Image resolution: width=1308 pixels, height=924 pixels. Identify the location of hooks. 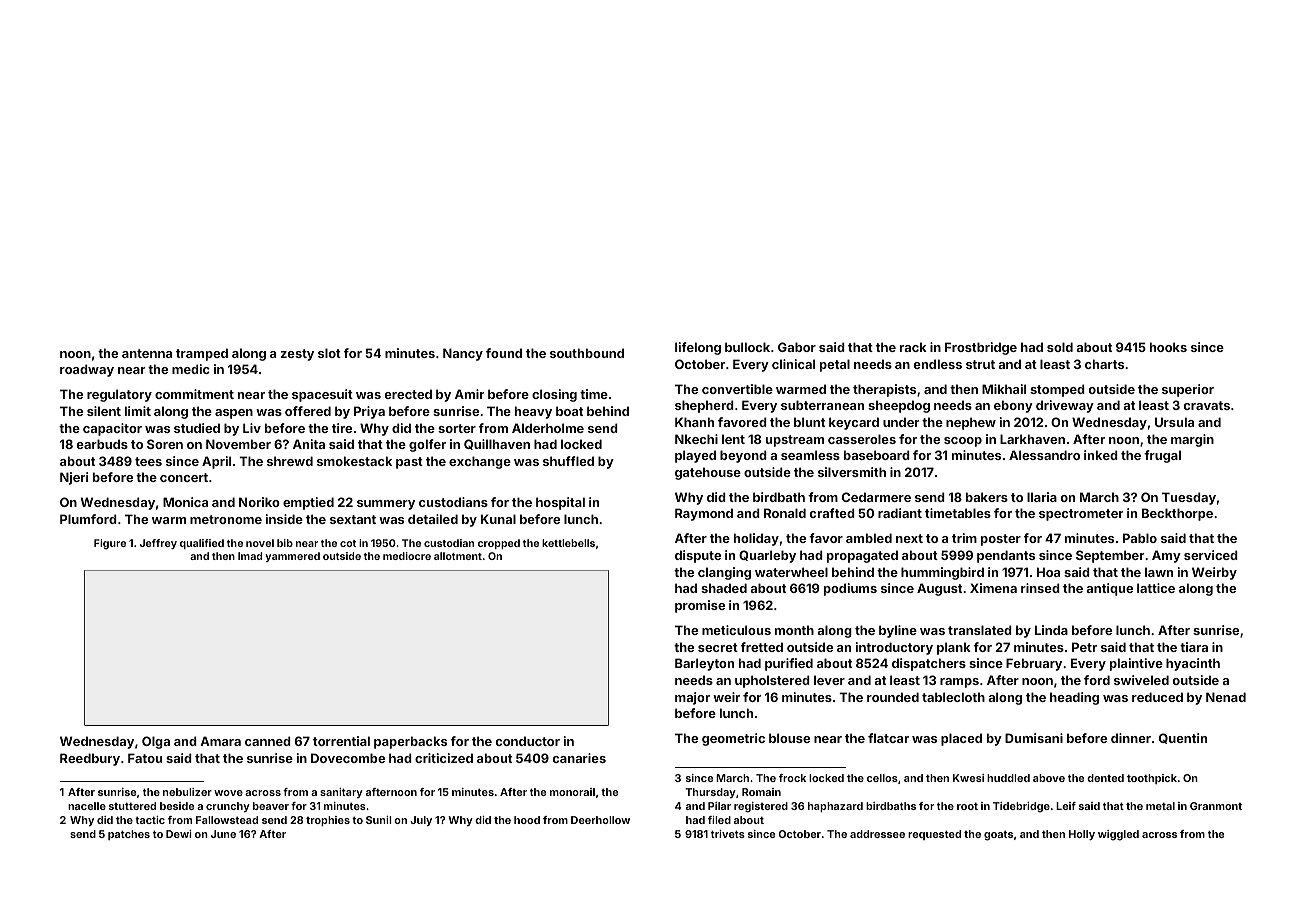
(1168, 347).
